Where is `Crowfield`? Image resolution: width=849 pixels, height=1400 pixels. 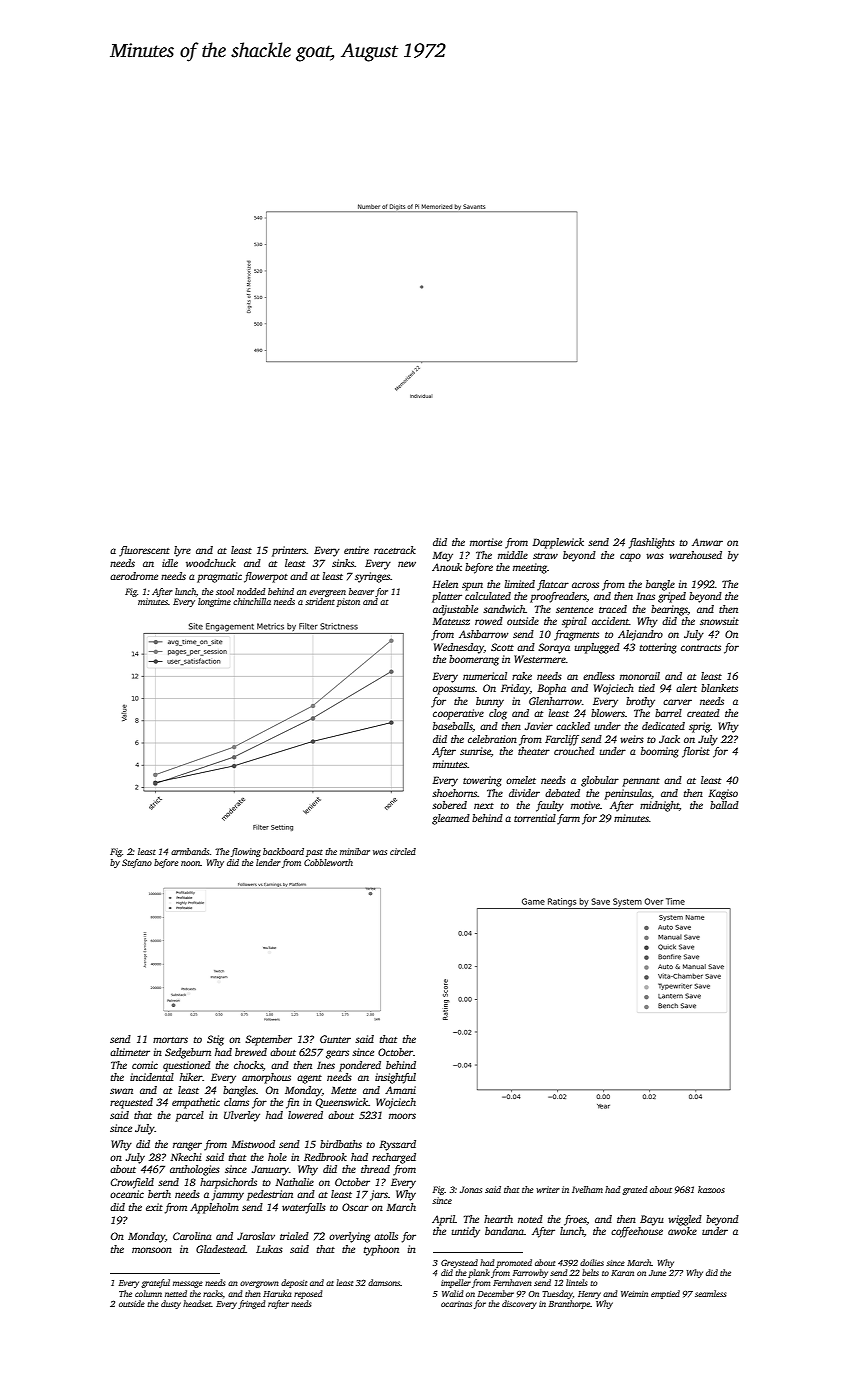
Crowfield is located at coordinates (132, 1183).
